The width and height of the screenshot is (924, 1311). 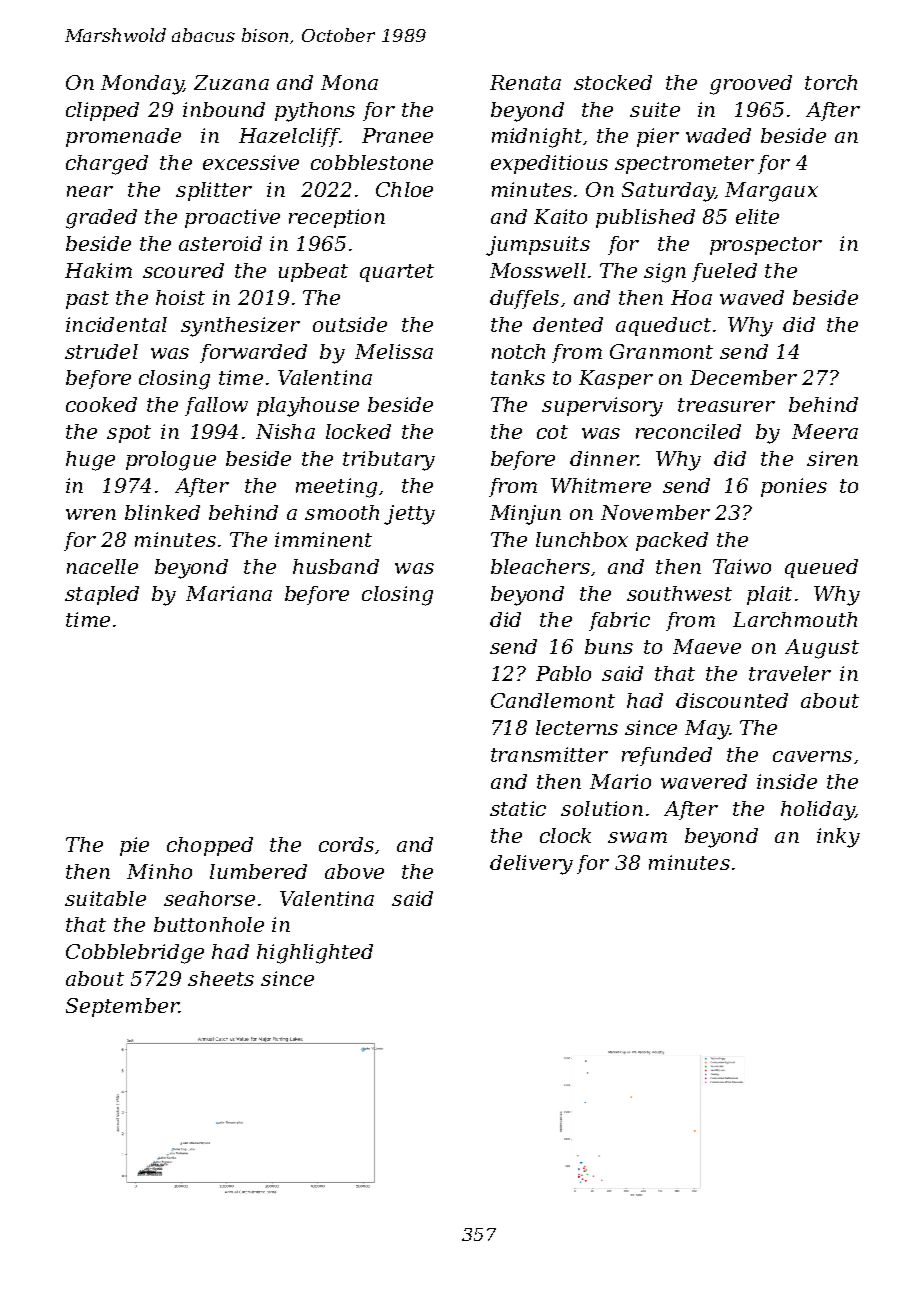 What do you see at coordinates (101, 404) in the screenshot?
I see `cooked` at bounding box center [101, 404].
